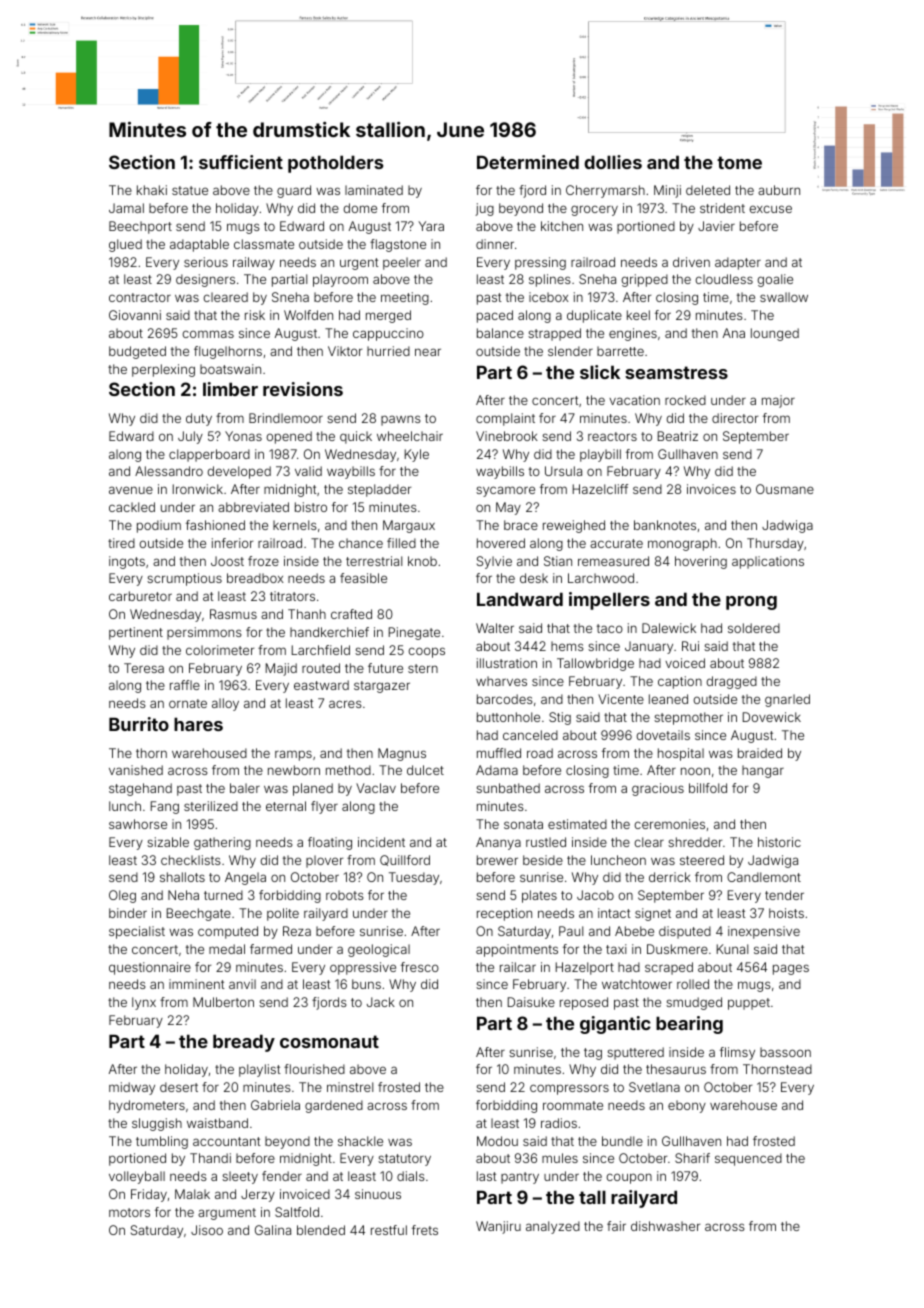  Describe the element at coordinates (260, 1070) in the screenshot. I see `playlist` at that location.
